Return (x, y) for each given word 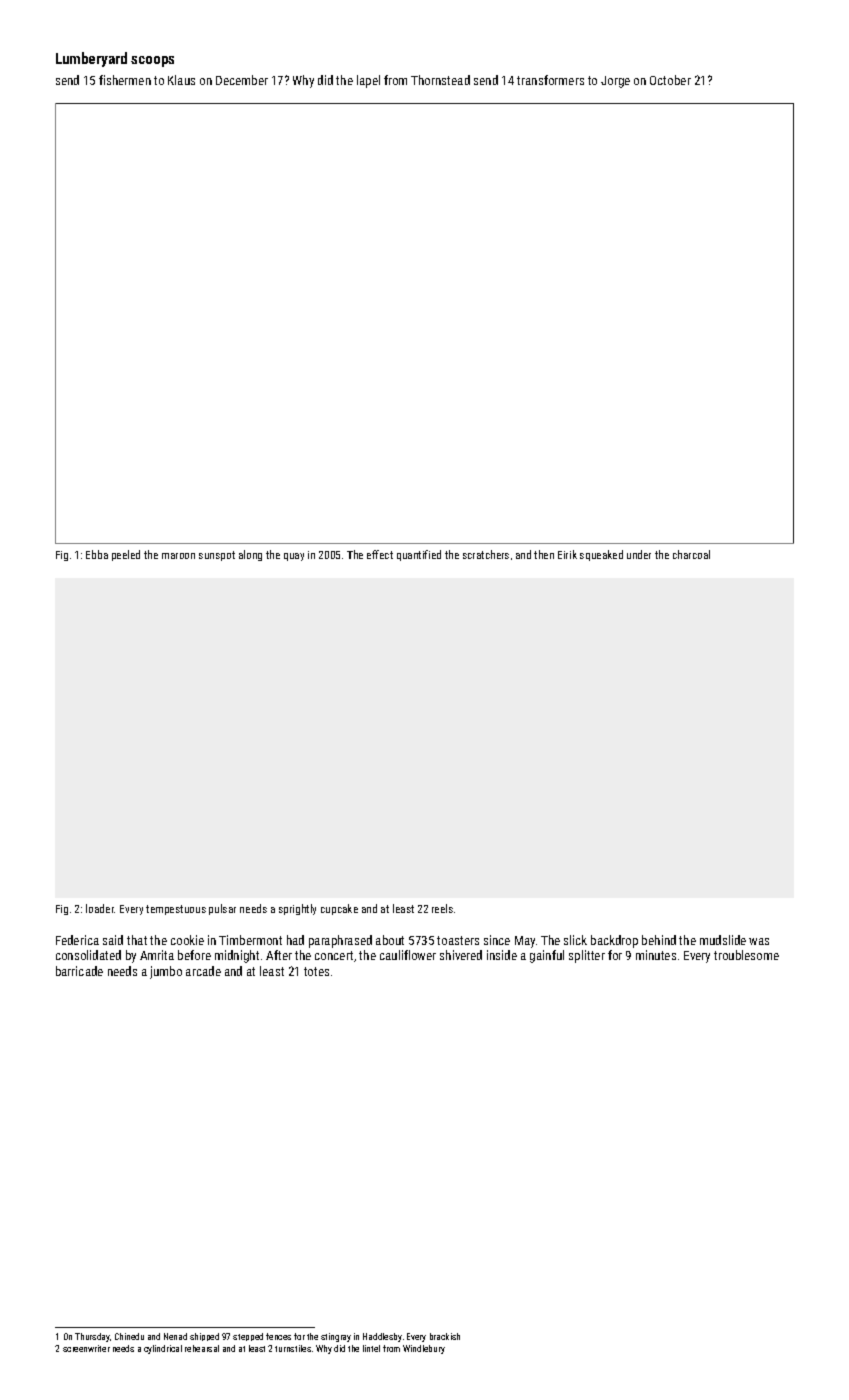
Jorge (615, 82)
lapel (368, 81)
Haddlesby (382, 1337)
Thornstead (440, 80)
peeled (126, 555)
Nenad (175, 1336)
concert (334, 955)
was (759, 941)
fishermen (125, 80)
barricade (79, 971)
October (670, 80)
